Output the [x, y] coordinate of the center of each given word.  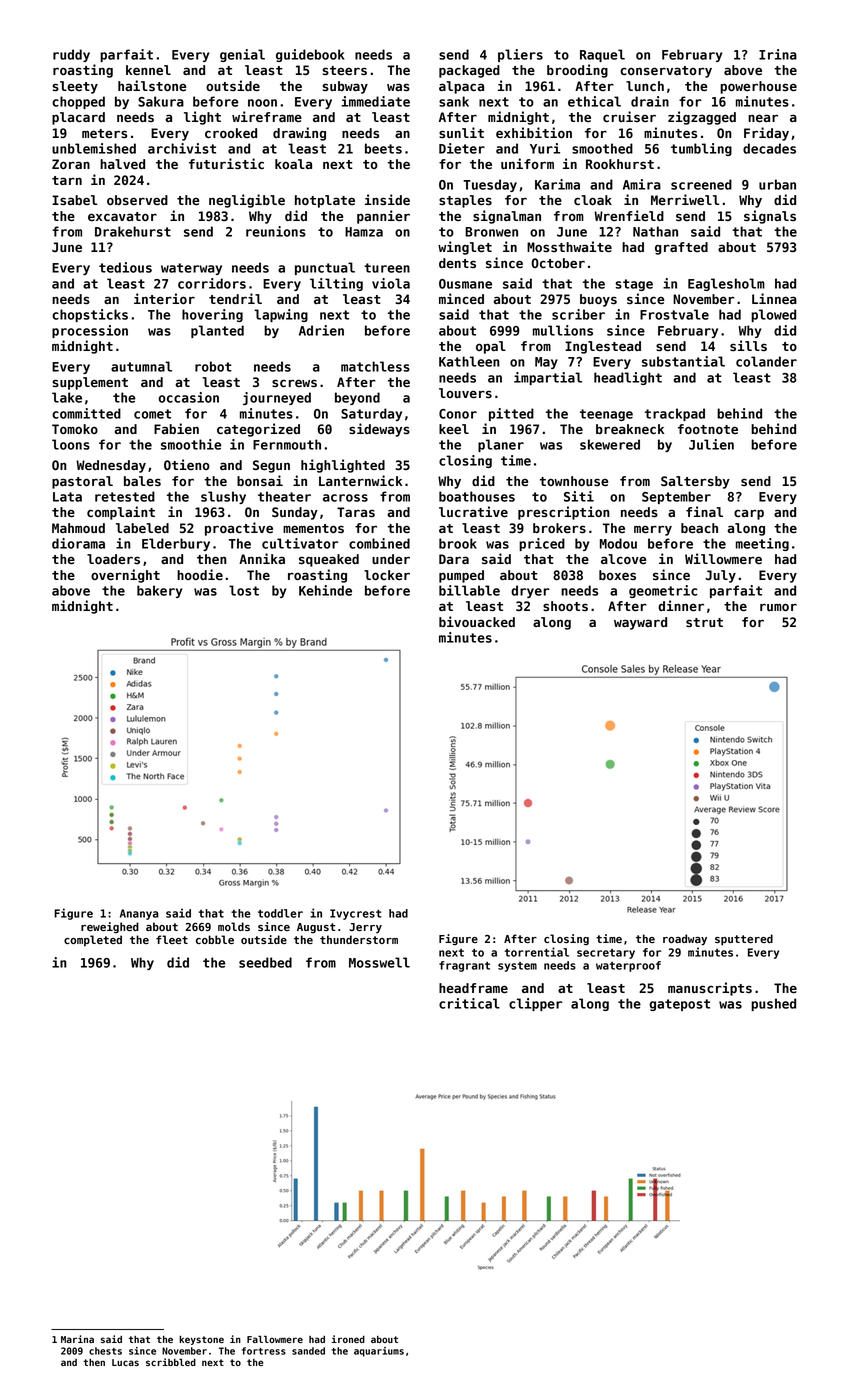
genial [242, 55]
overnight [125, 576]
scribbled [171, 1362]
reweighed [110, 928]
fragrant [464, 966]
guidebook [310, 55]
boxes [617, 575]
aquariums [379, 1352]
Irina [778, 54]
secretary [606, 954]
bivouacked [477, 621]
